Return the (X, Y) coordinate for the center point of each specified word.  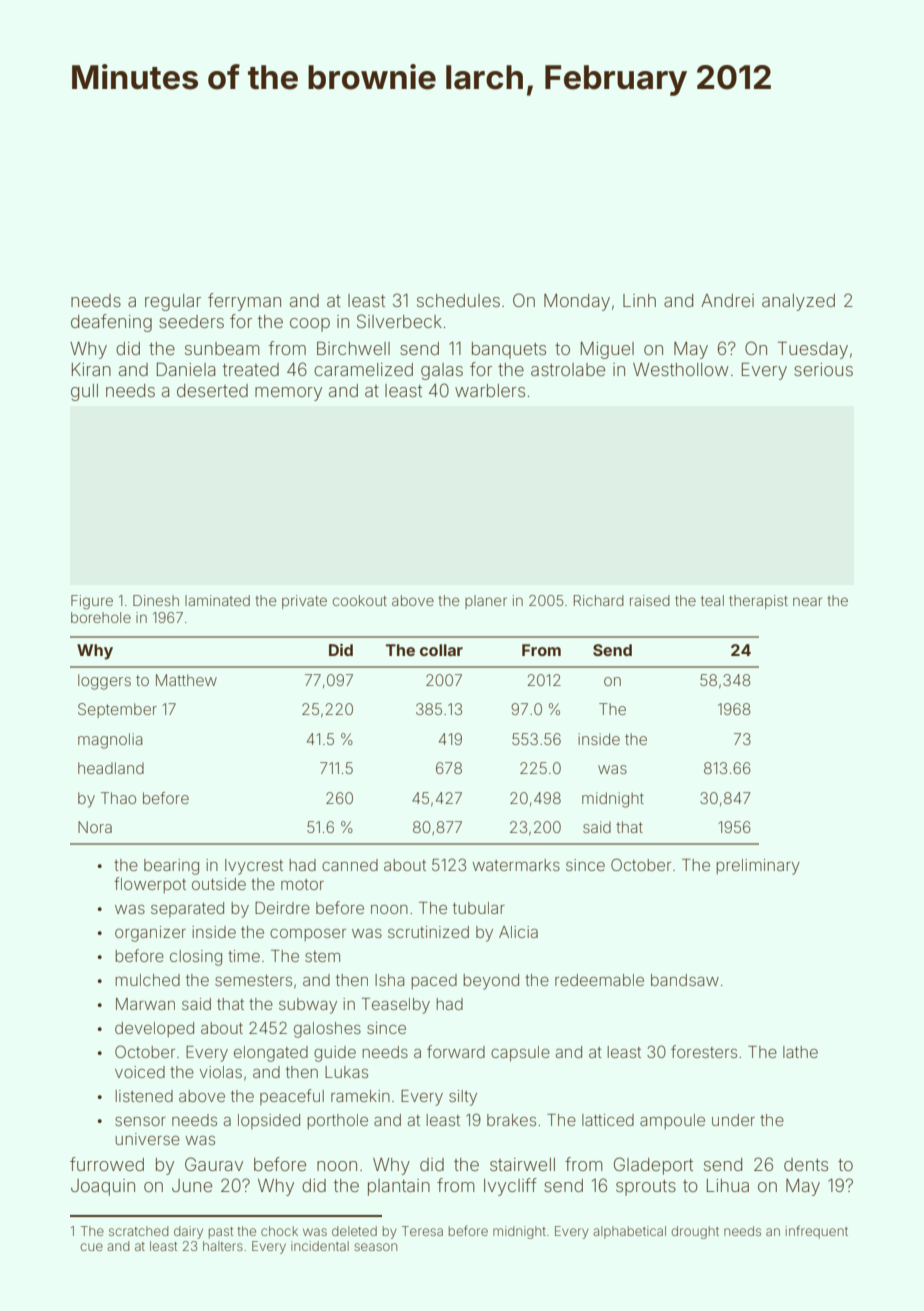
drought (695, 1232)
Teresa (422, 1231)
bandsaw (685, 980)
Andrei (727, 300)
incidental (320, 1246)
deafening (111, 323)
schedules (458, 300)
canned (350, 865)
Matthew (186, 680)
